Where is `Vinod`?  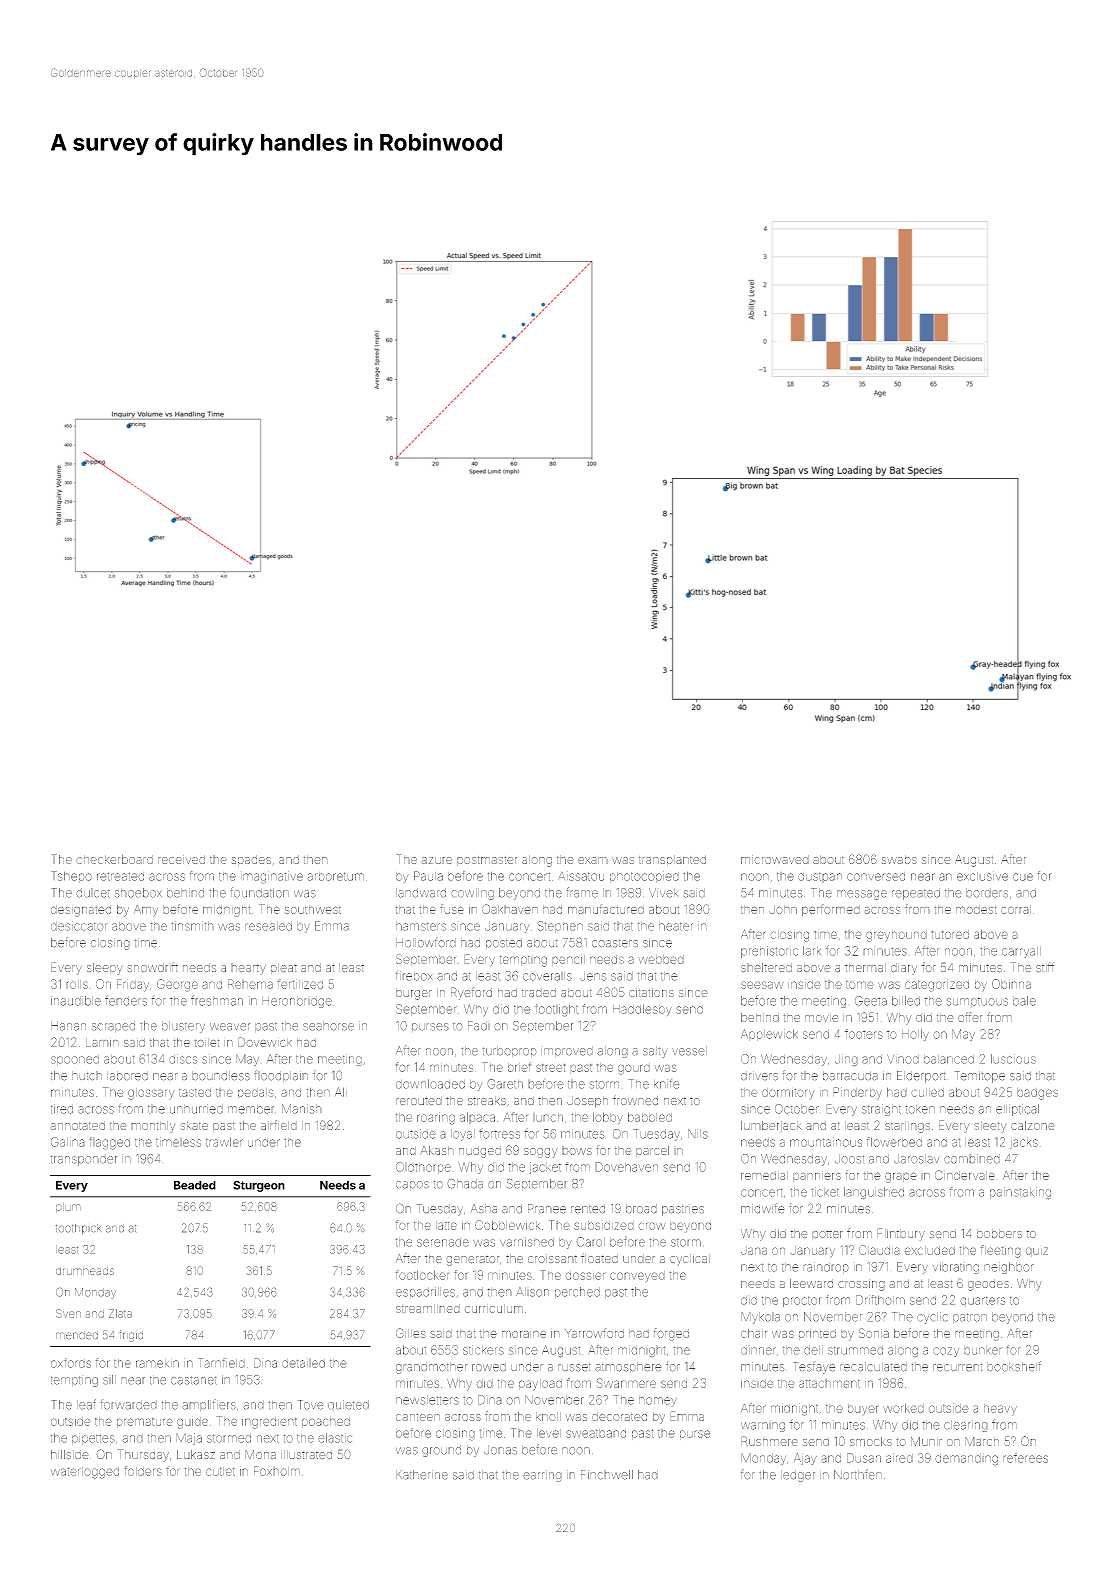
Vinod is located at coordinates (903, 1059).
